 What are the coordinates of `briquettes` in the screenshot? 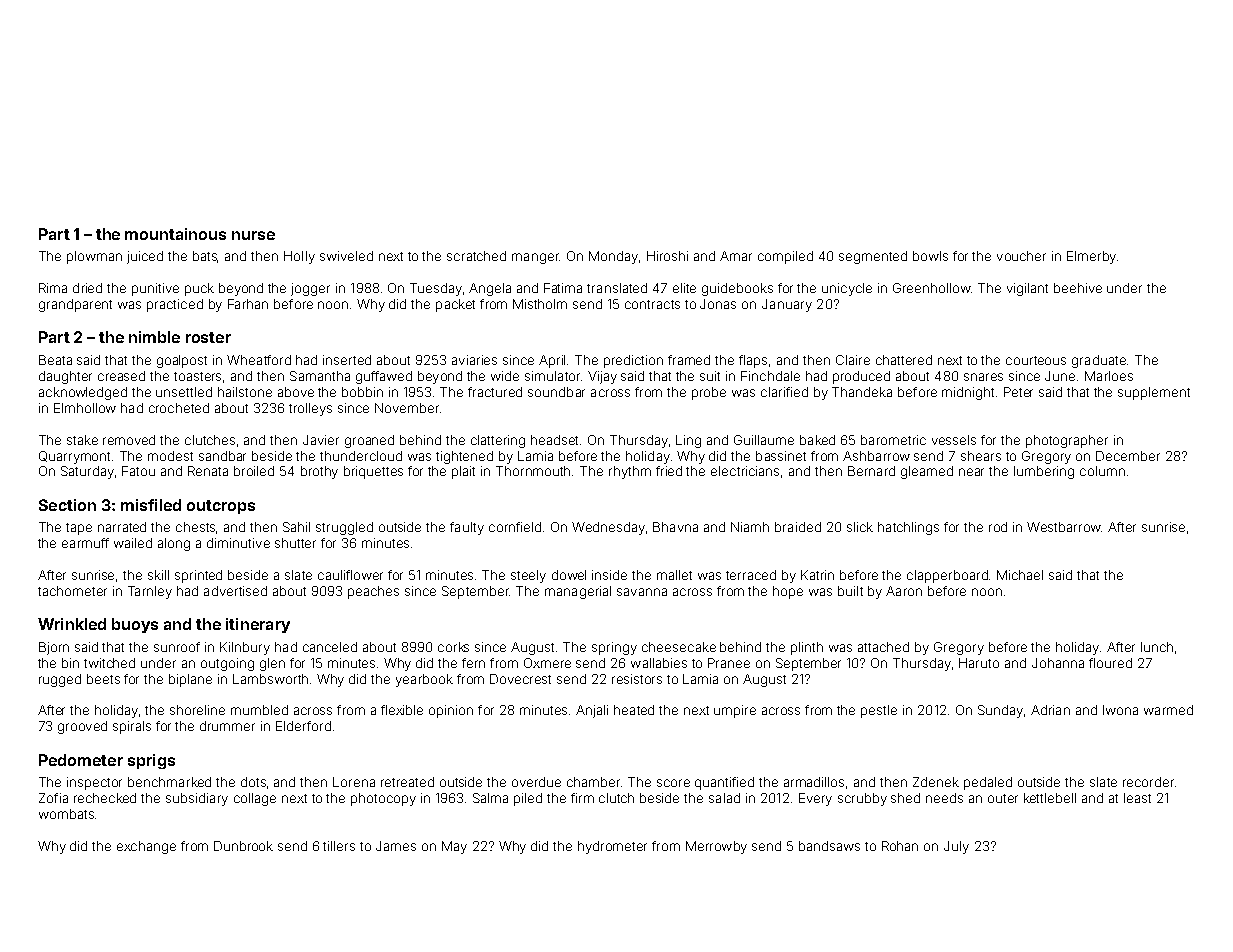 It's located at (373, 472).
